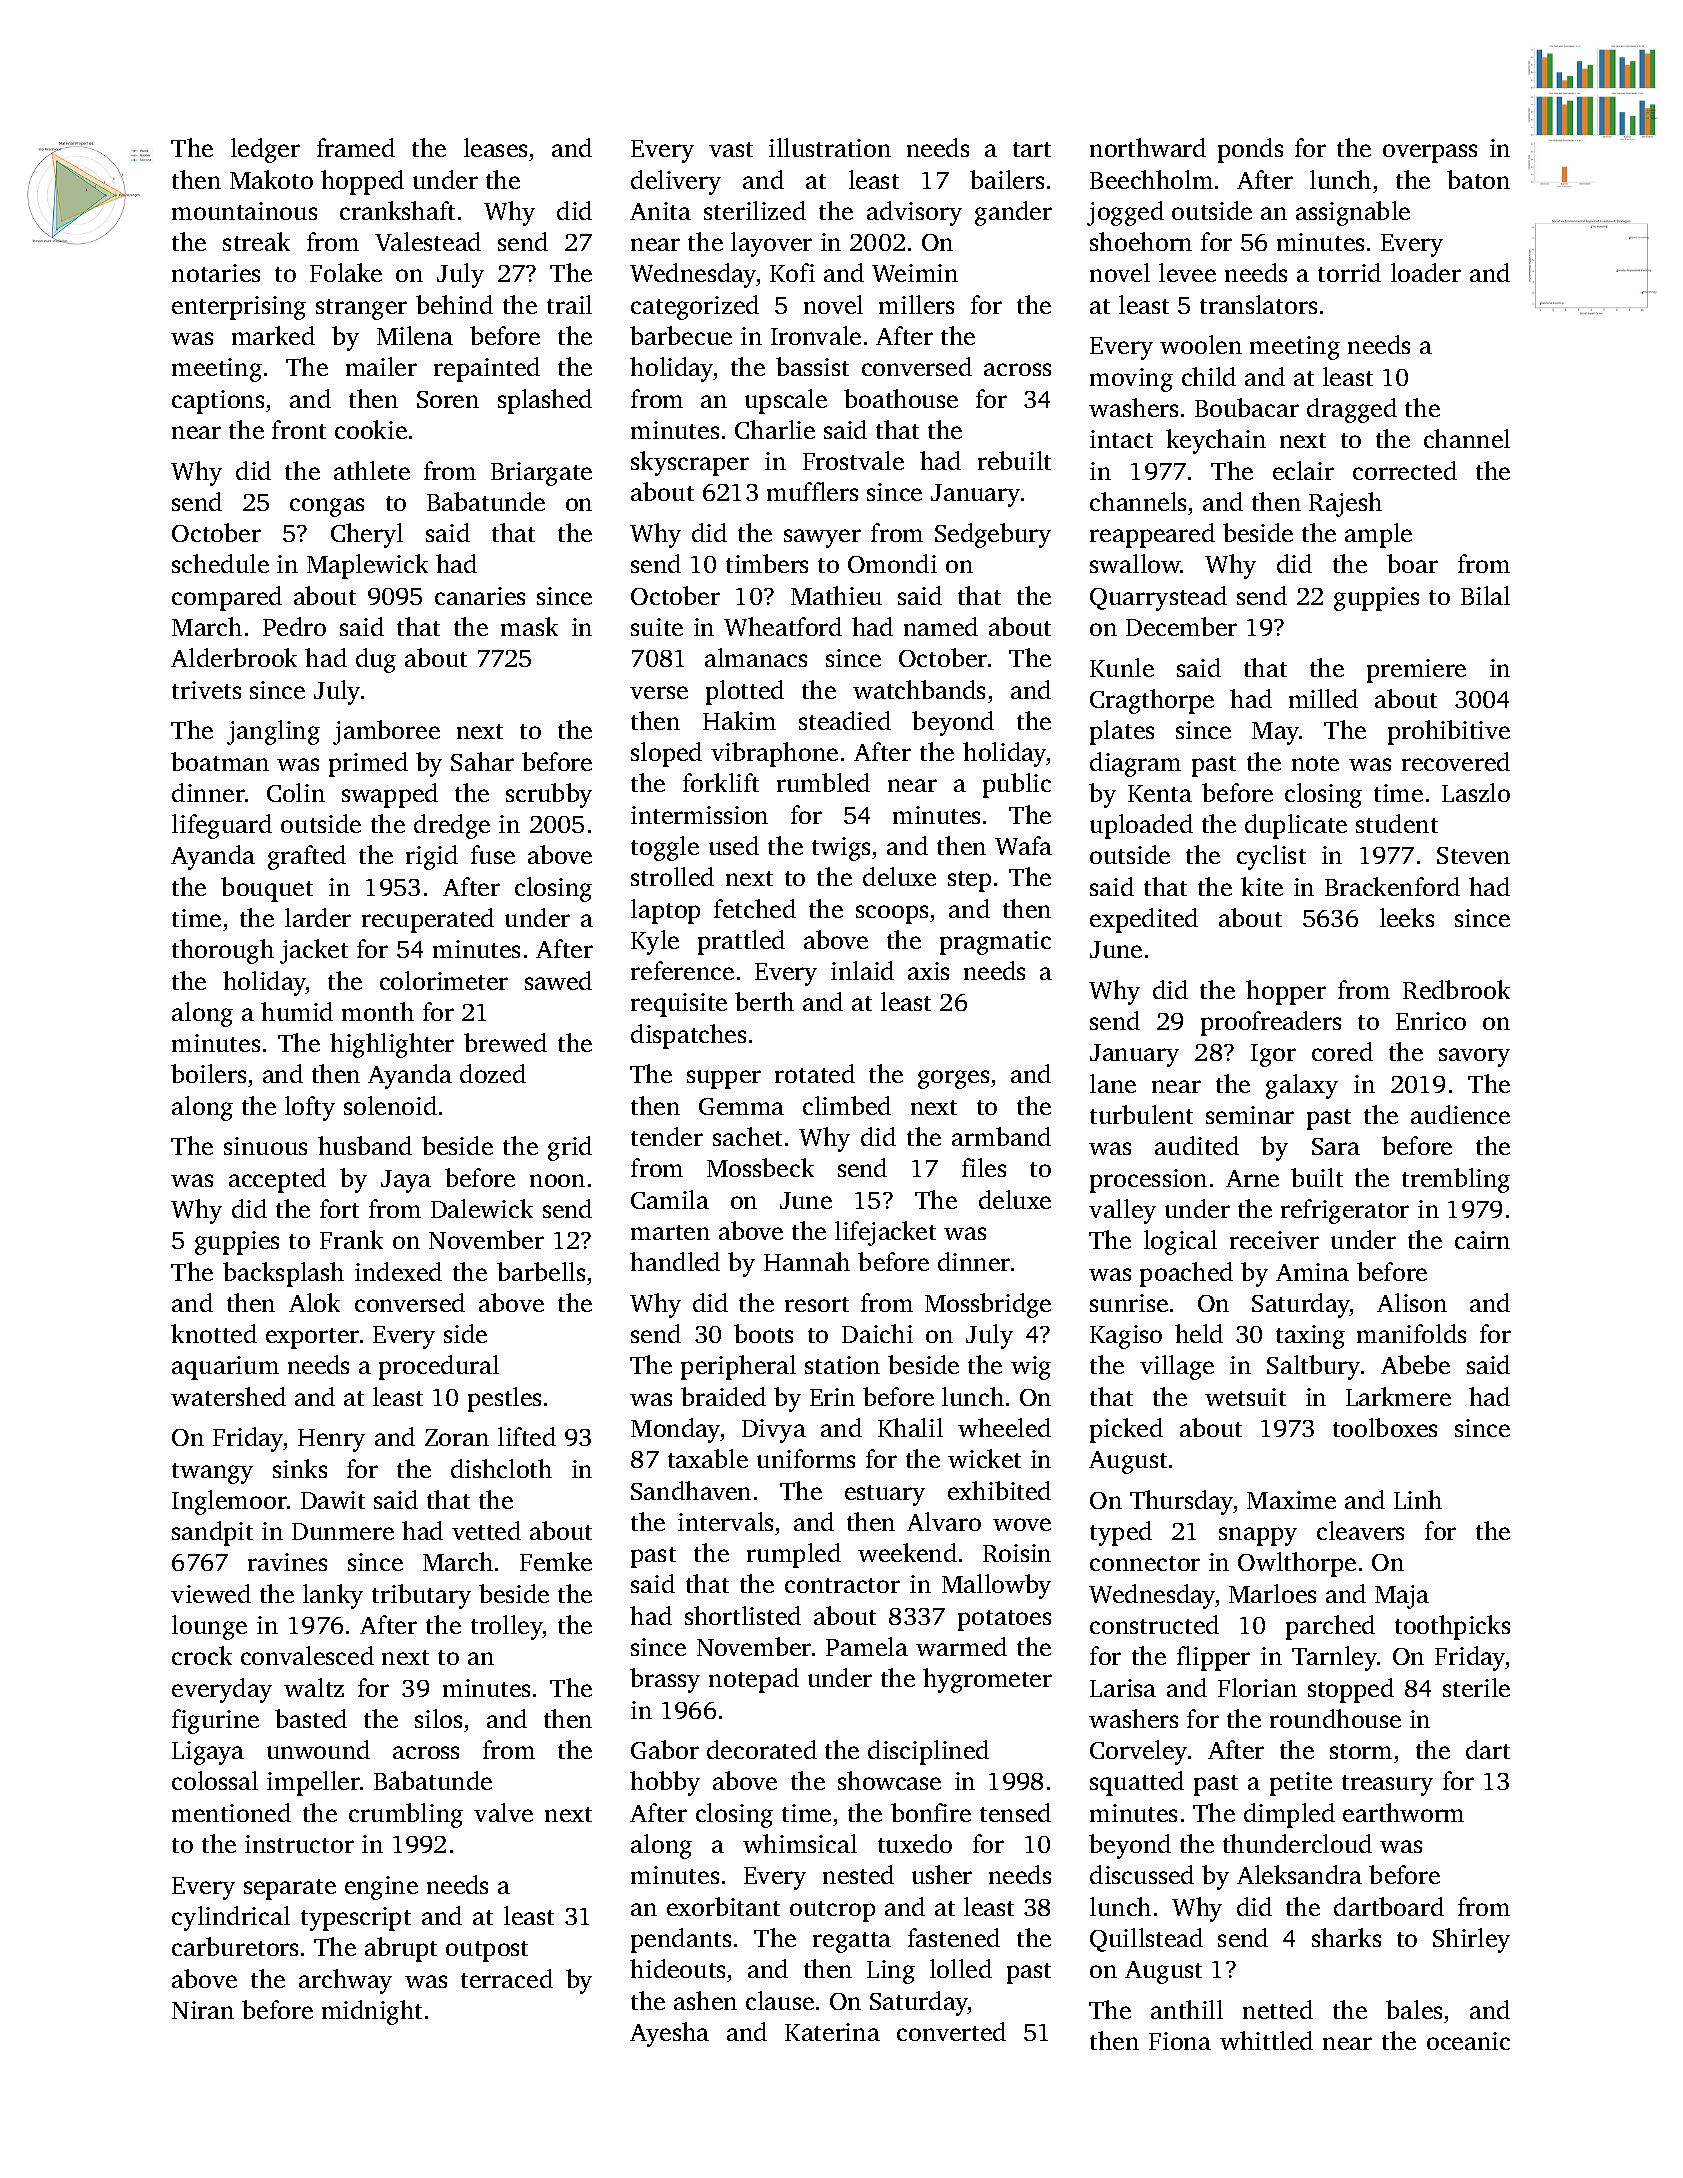 This image has width=1683, height=2178. Describe the element at coordinates (1180, 2041) in the image. I see `Fiona` at that location.
